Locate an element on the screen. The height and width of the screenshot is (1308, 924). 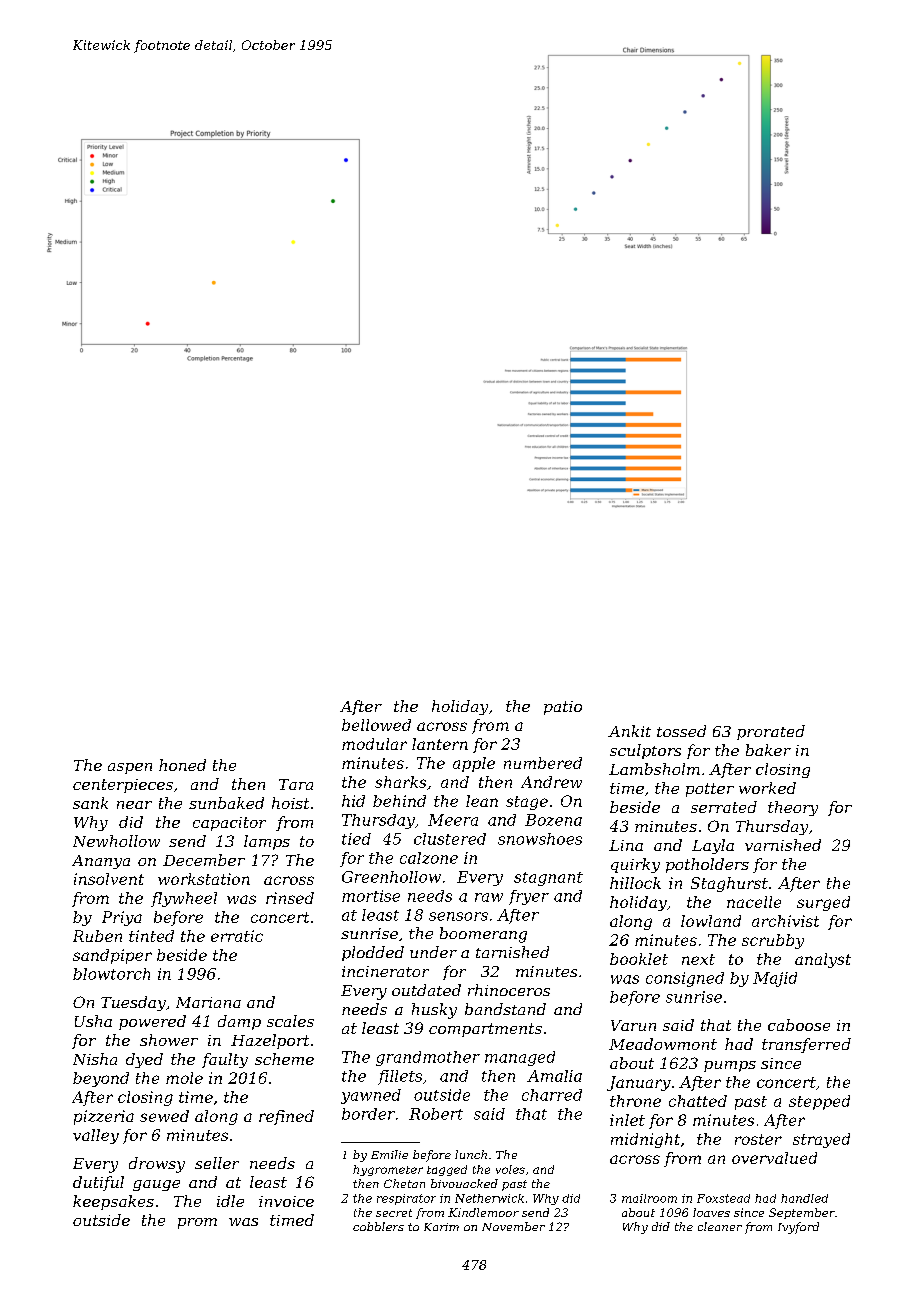
prom is located at coordinates (197, 1223).
